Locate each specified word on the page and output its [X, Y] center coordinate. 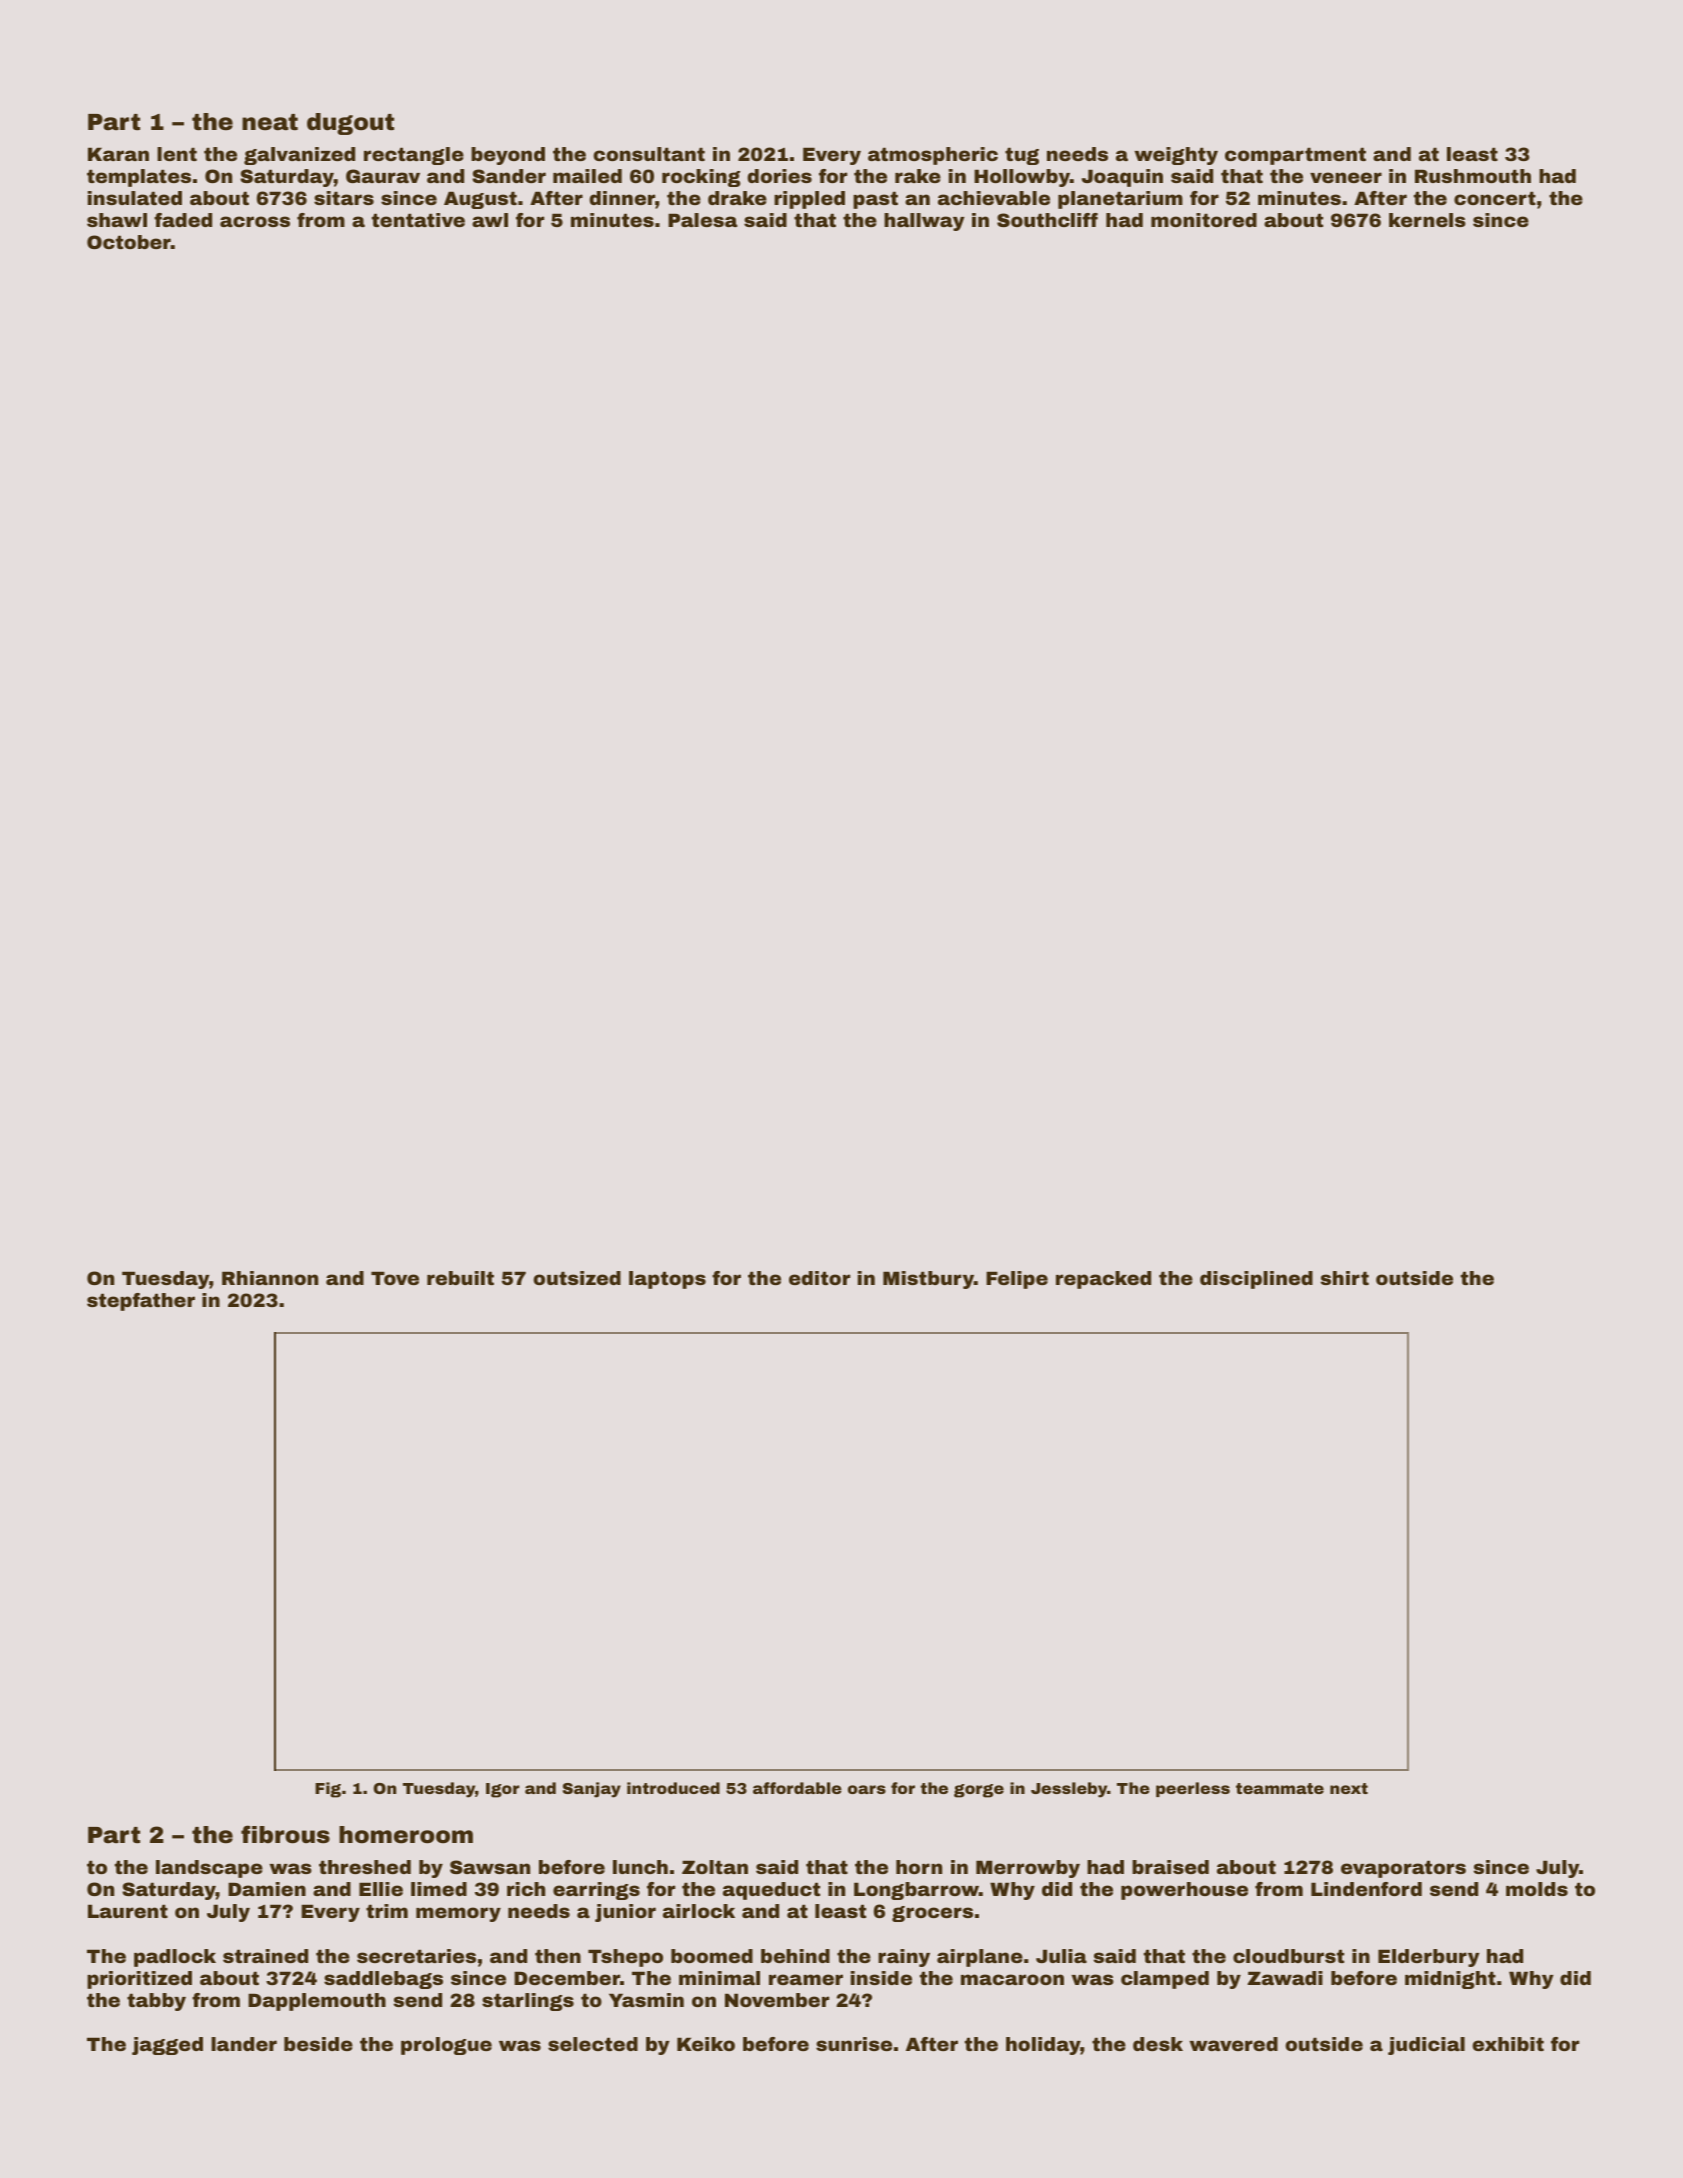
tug [1022, 156]
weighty [1176, 156]
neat [270, 122]
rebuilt [460, 1278]
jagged [167, 2046]
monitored [1204, 220]
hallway [924, 222]
